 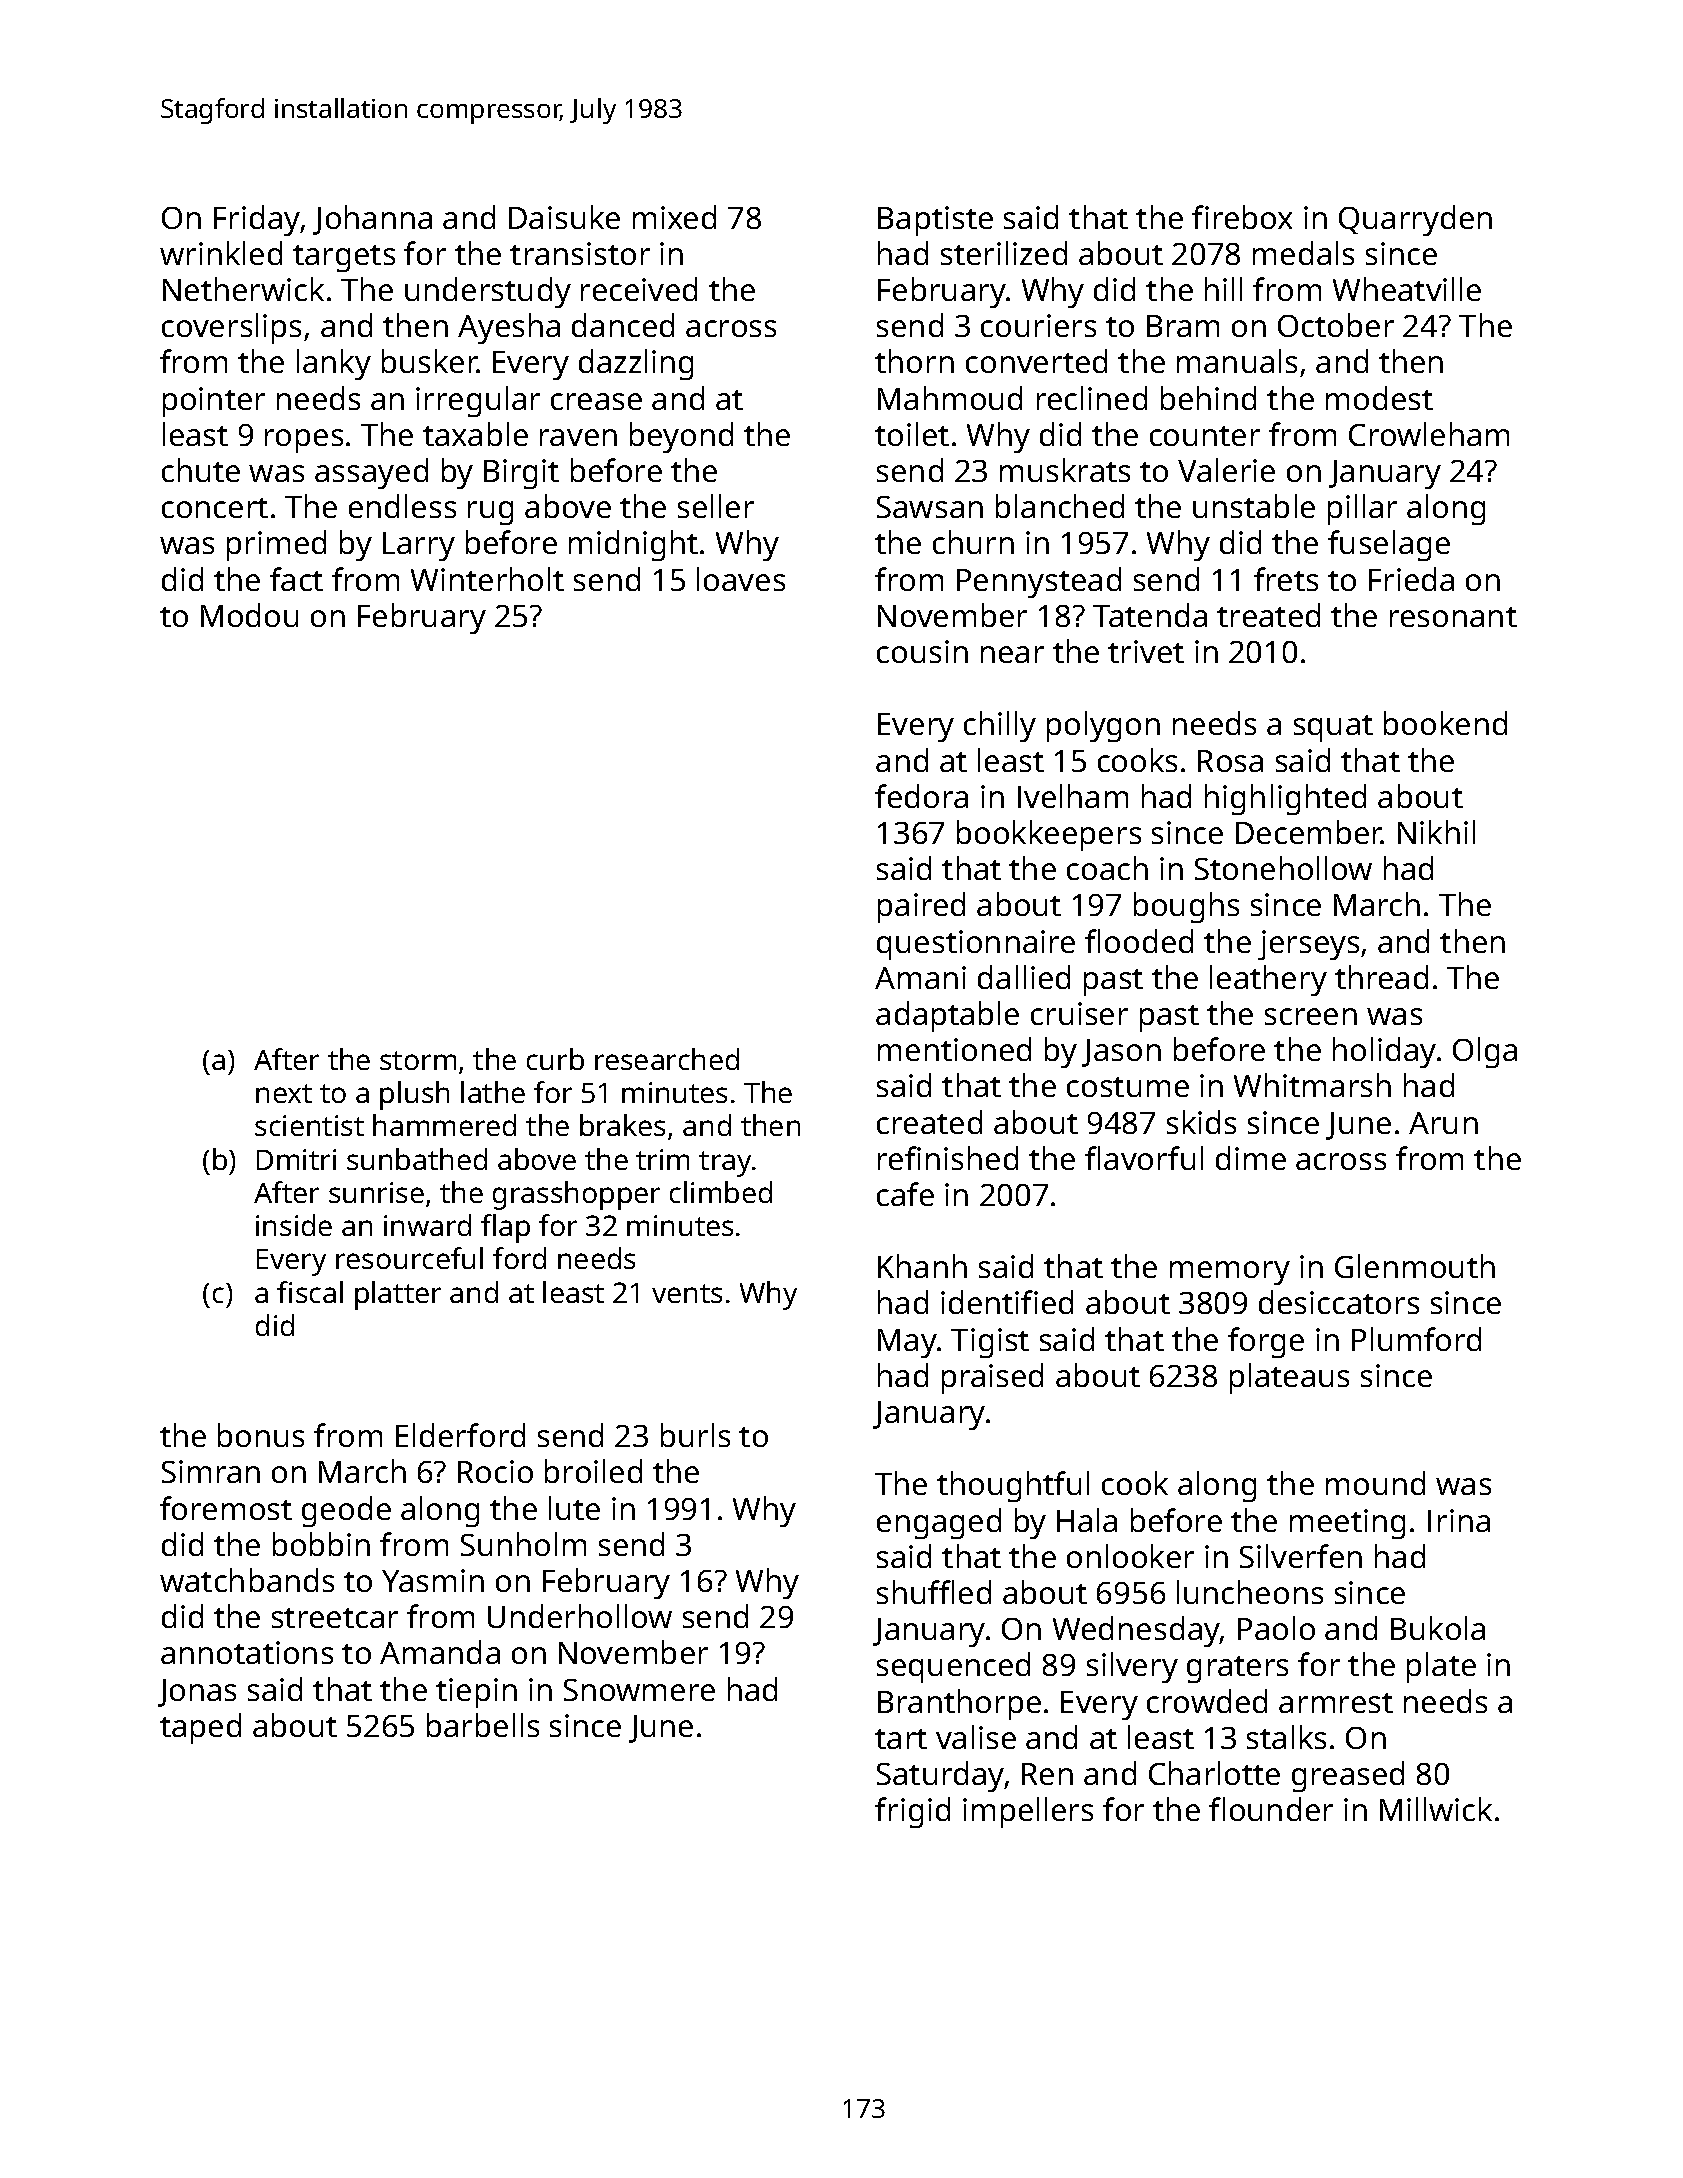 I want to click on streetcar, so click(x=335, y=1618).
